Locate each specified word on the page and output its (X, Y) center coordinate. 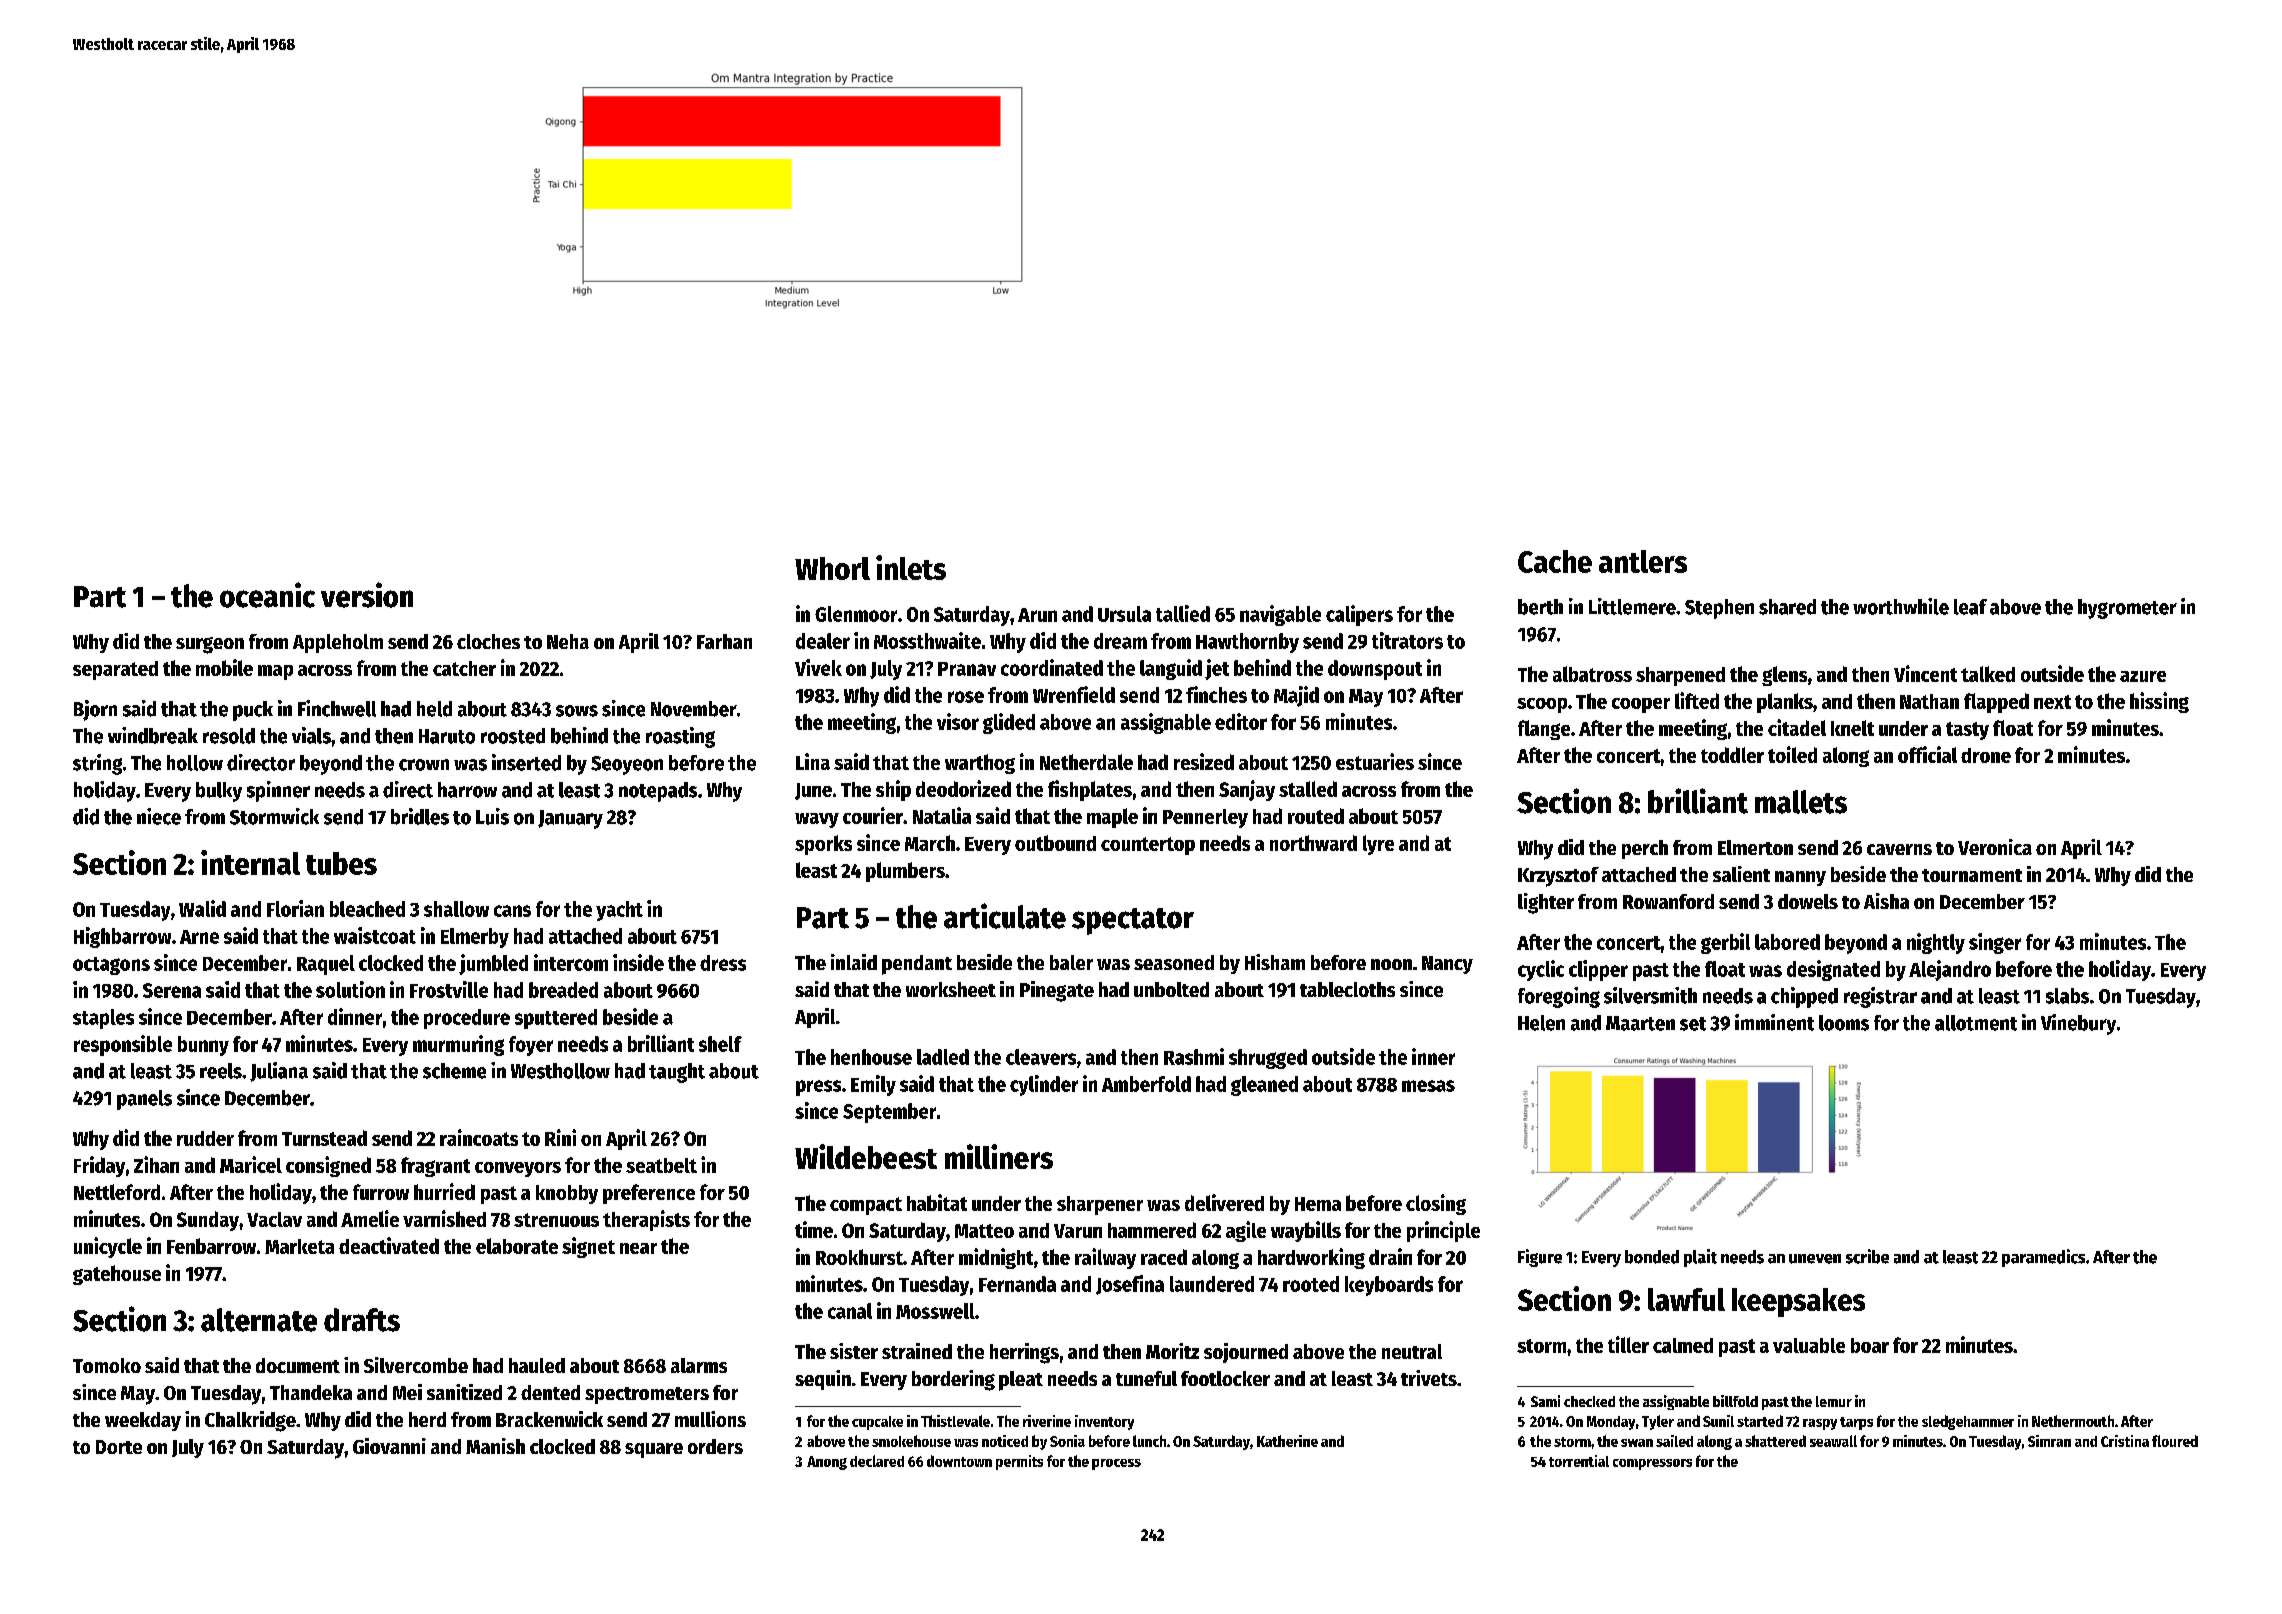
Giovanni (389, 1446)
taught (677, 1073)
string (97, 764)
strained (917, 1351)
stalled (1308, 789)
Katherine (1287, 1441)
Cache (1555, 561)
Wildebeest (866, 1156)
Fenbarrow (211, 1246)
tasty (1967, 731)
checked (1589, 1401)
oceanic (267, 595)
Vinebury (2078, 1024)
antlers (1643, 561)
